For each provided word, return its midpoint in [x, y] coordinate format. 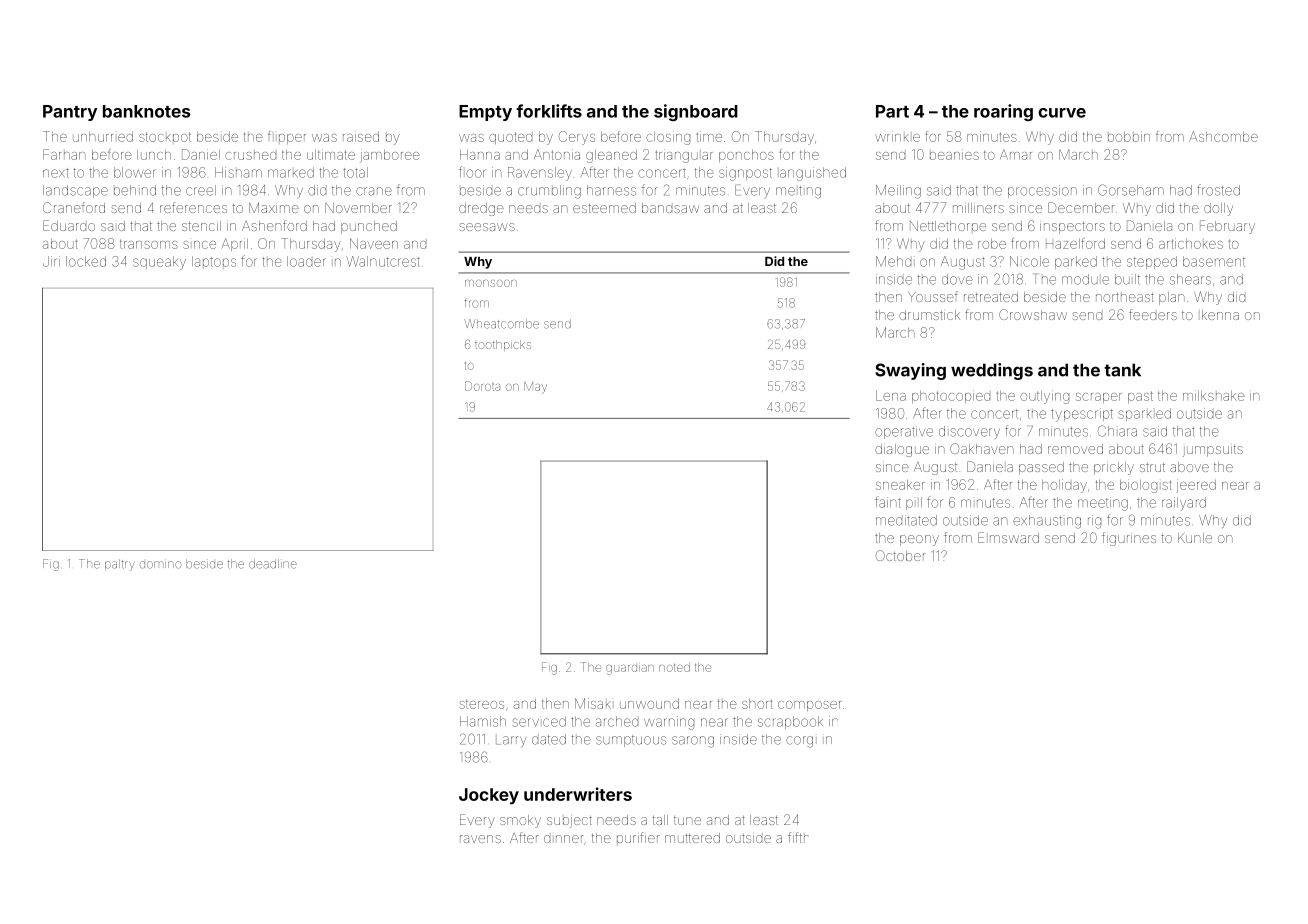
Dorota [482, 386]
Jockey [489, 796]
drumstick [929, 315]
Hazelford [1075, 243]
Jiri [51, 261]
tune [687, 820]
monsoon [491, 283]
